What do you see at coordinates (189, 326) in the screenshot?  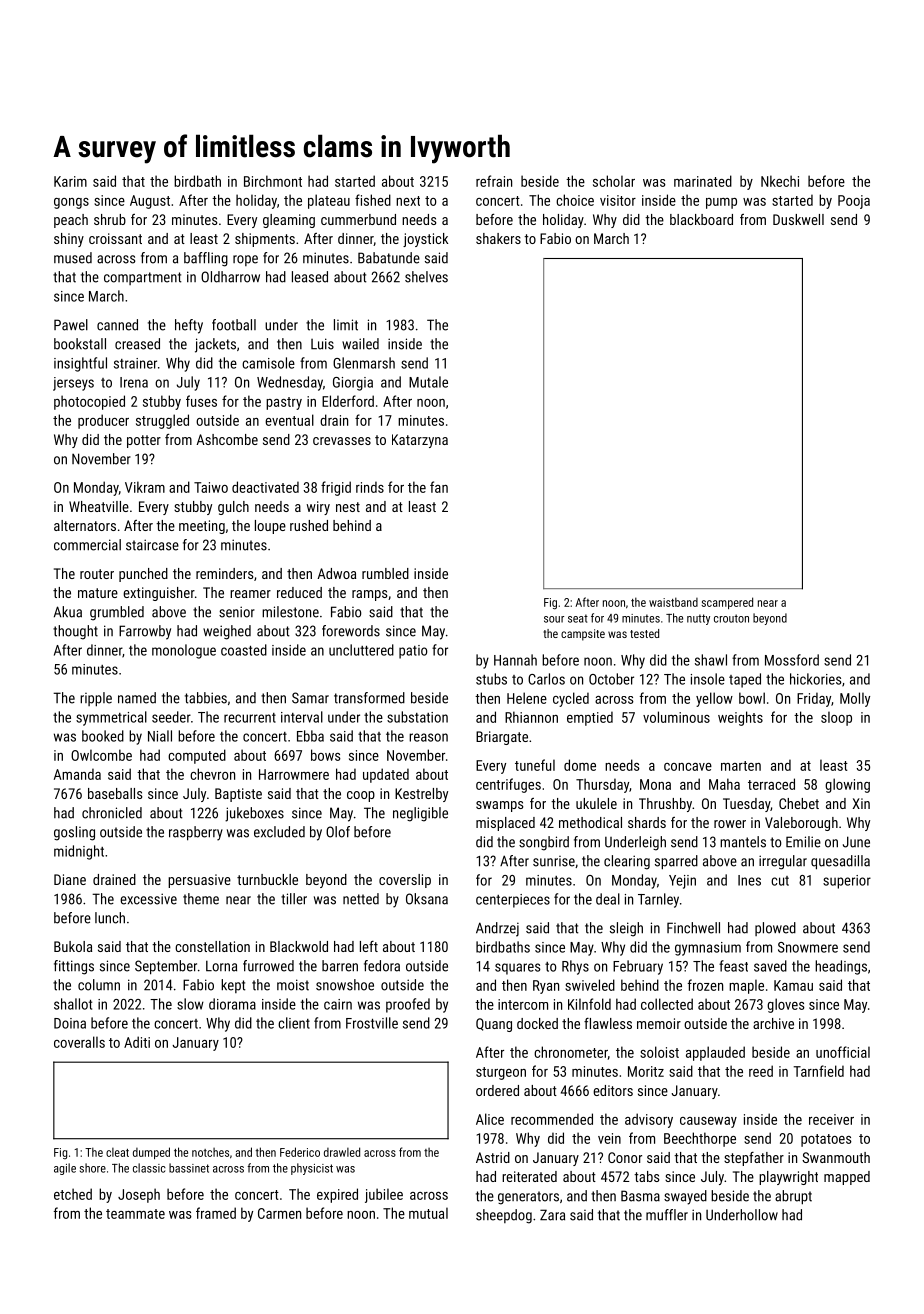 I see `hefty` at bounding box center [189, 326].
